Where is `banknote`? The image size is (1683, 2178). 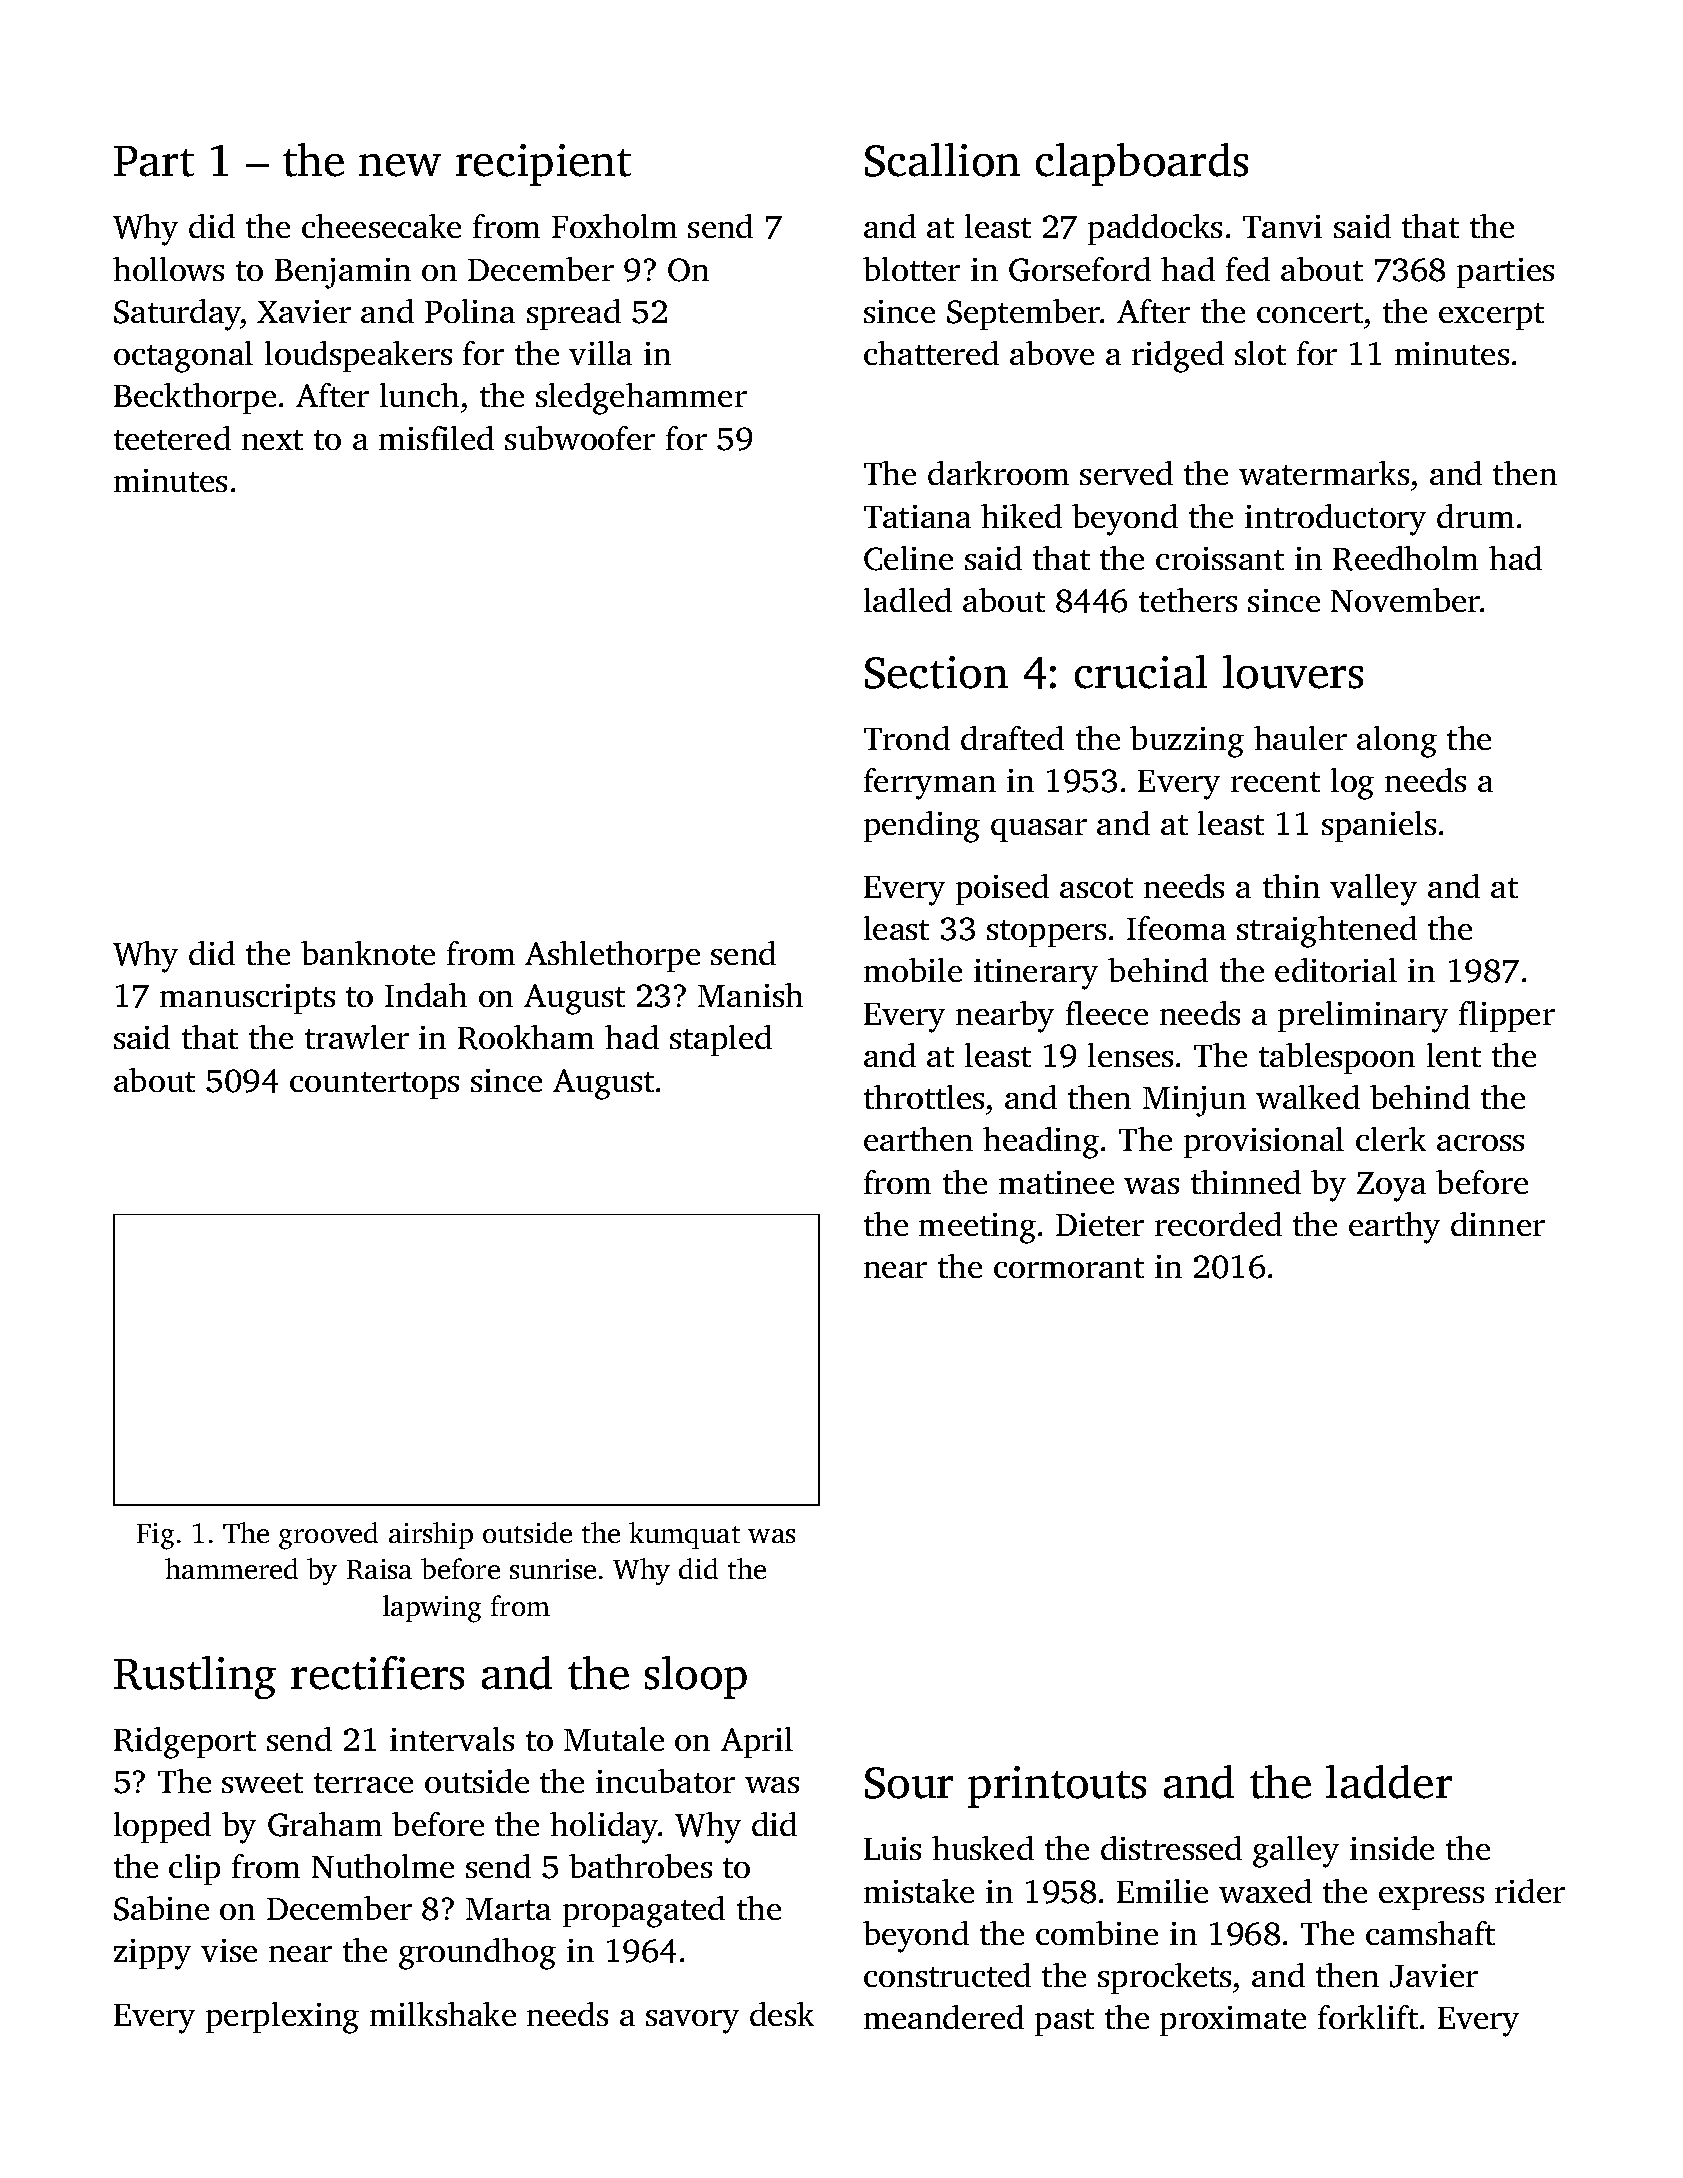
banknote is located at coordinates (368, 953).
